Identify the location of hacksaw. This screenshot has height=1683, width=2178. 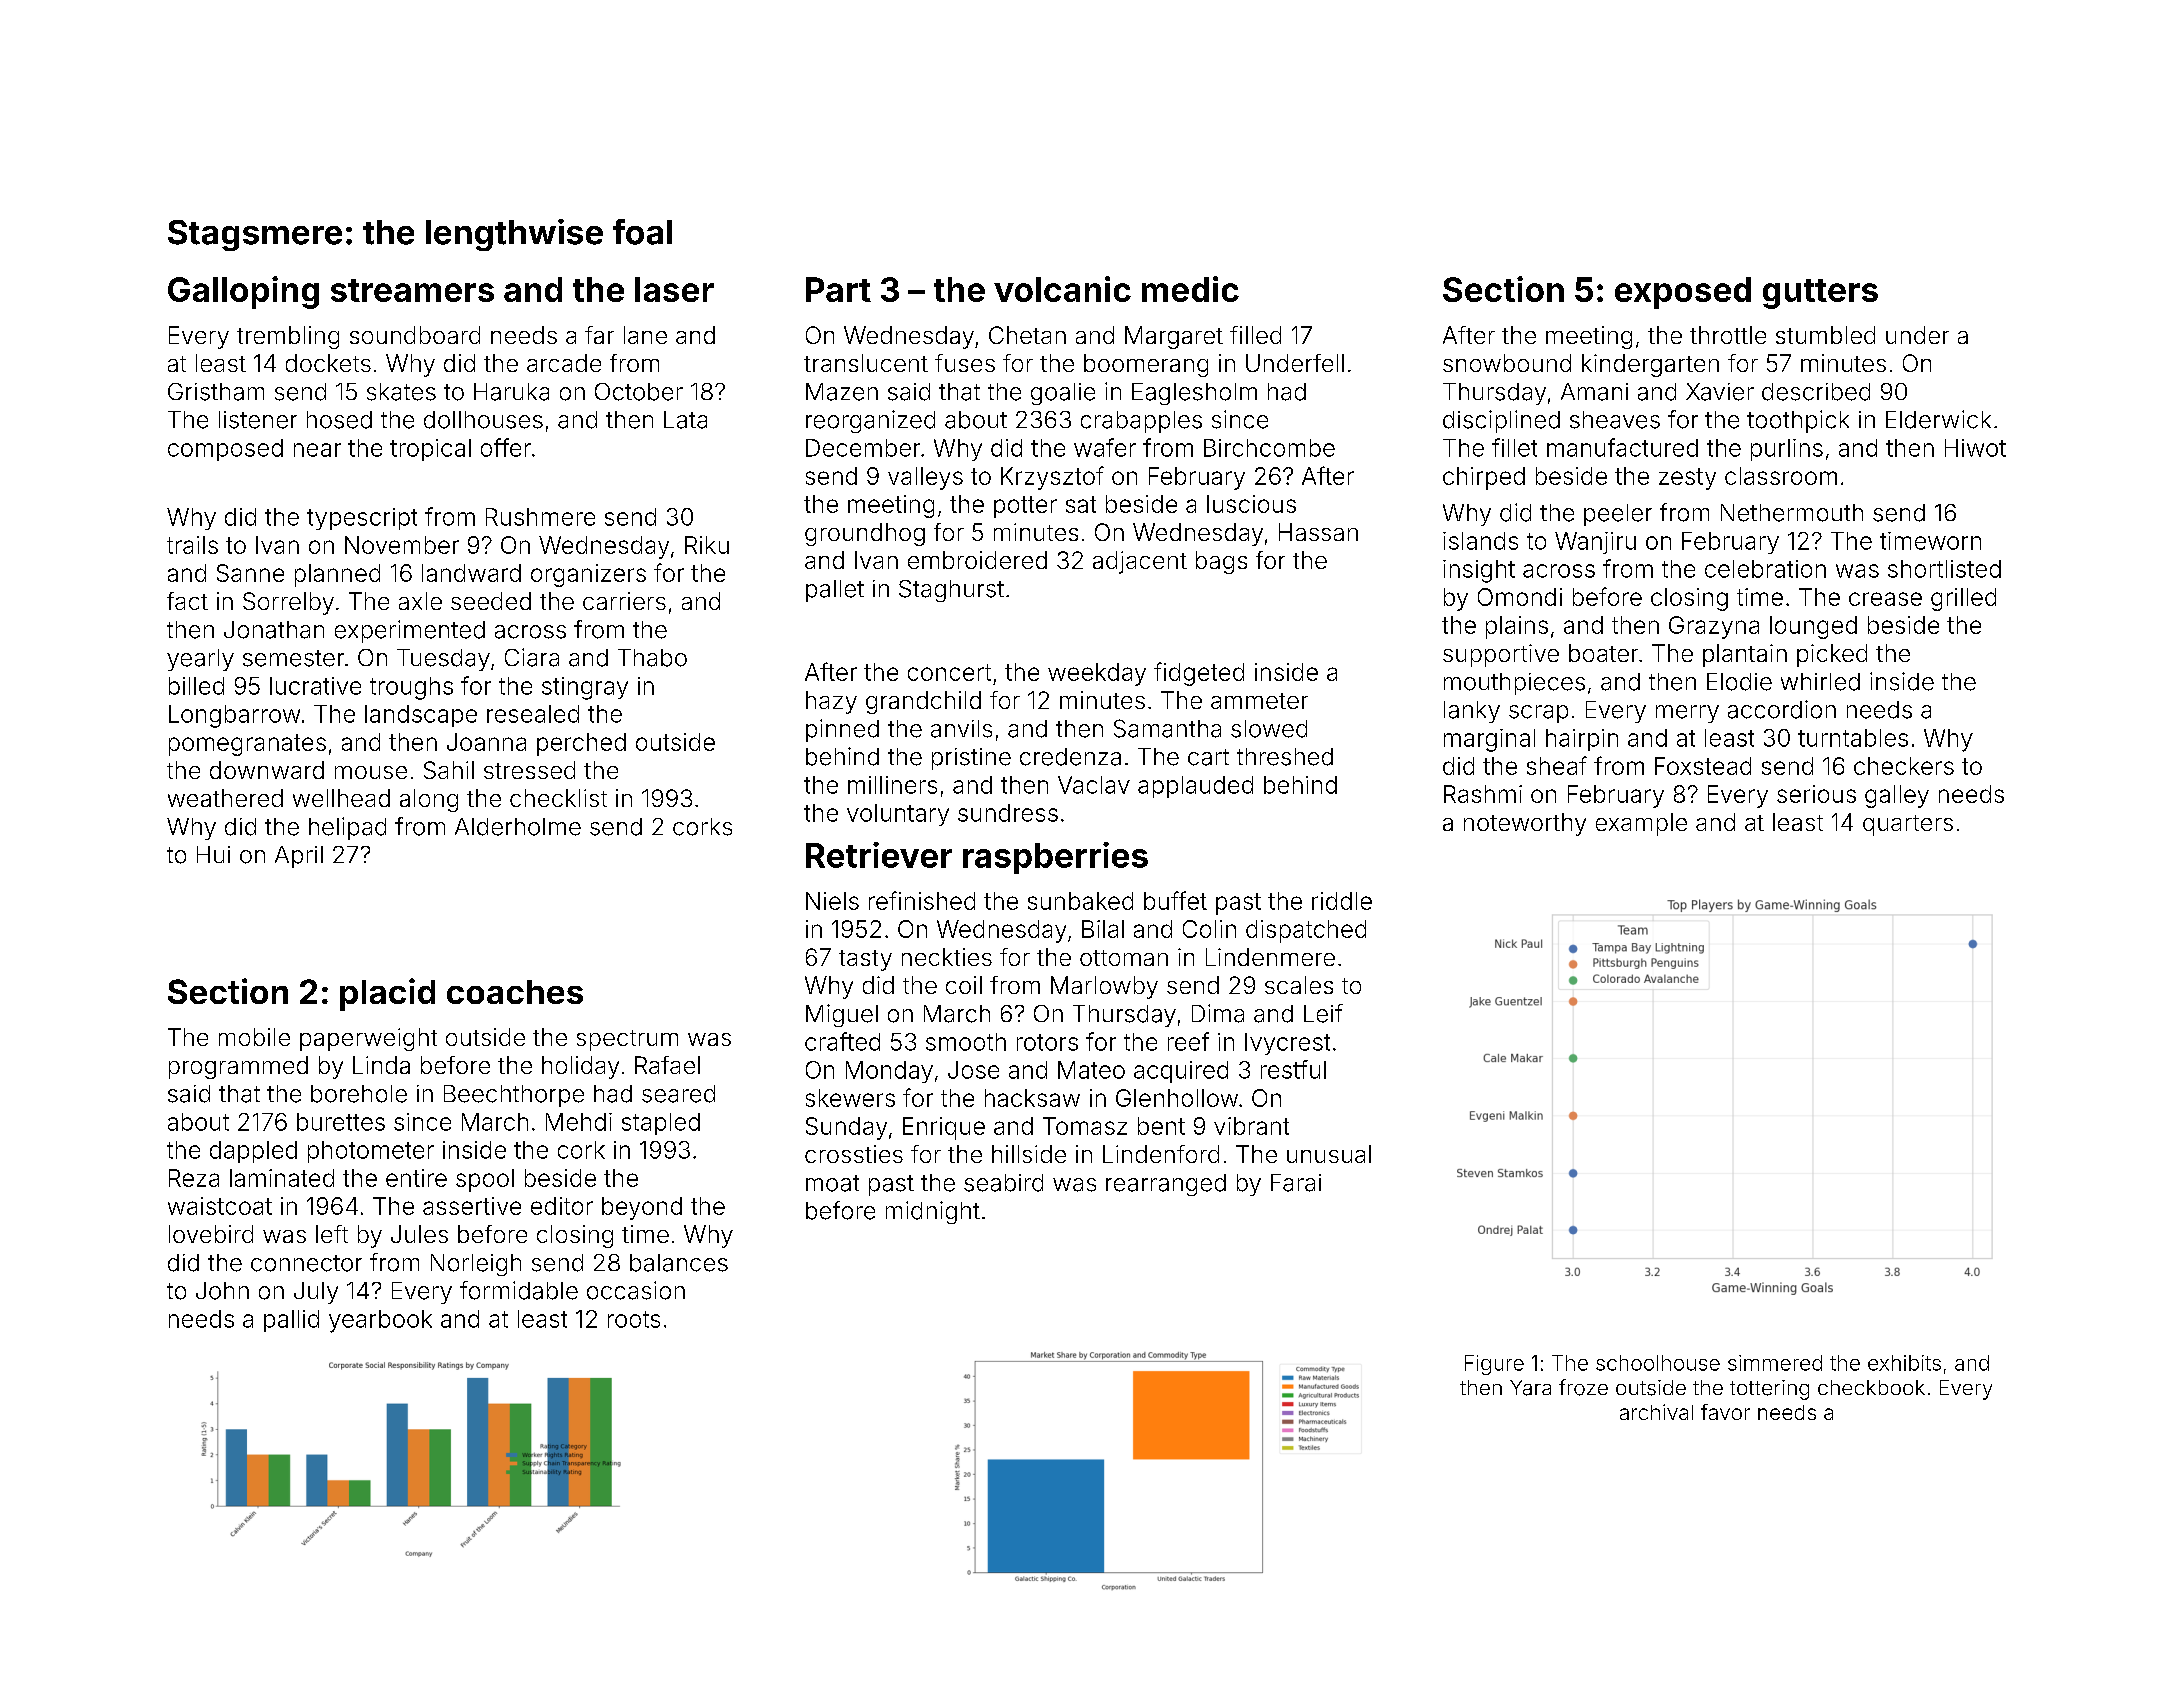
(1032, 1098).
